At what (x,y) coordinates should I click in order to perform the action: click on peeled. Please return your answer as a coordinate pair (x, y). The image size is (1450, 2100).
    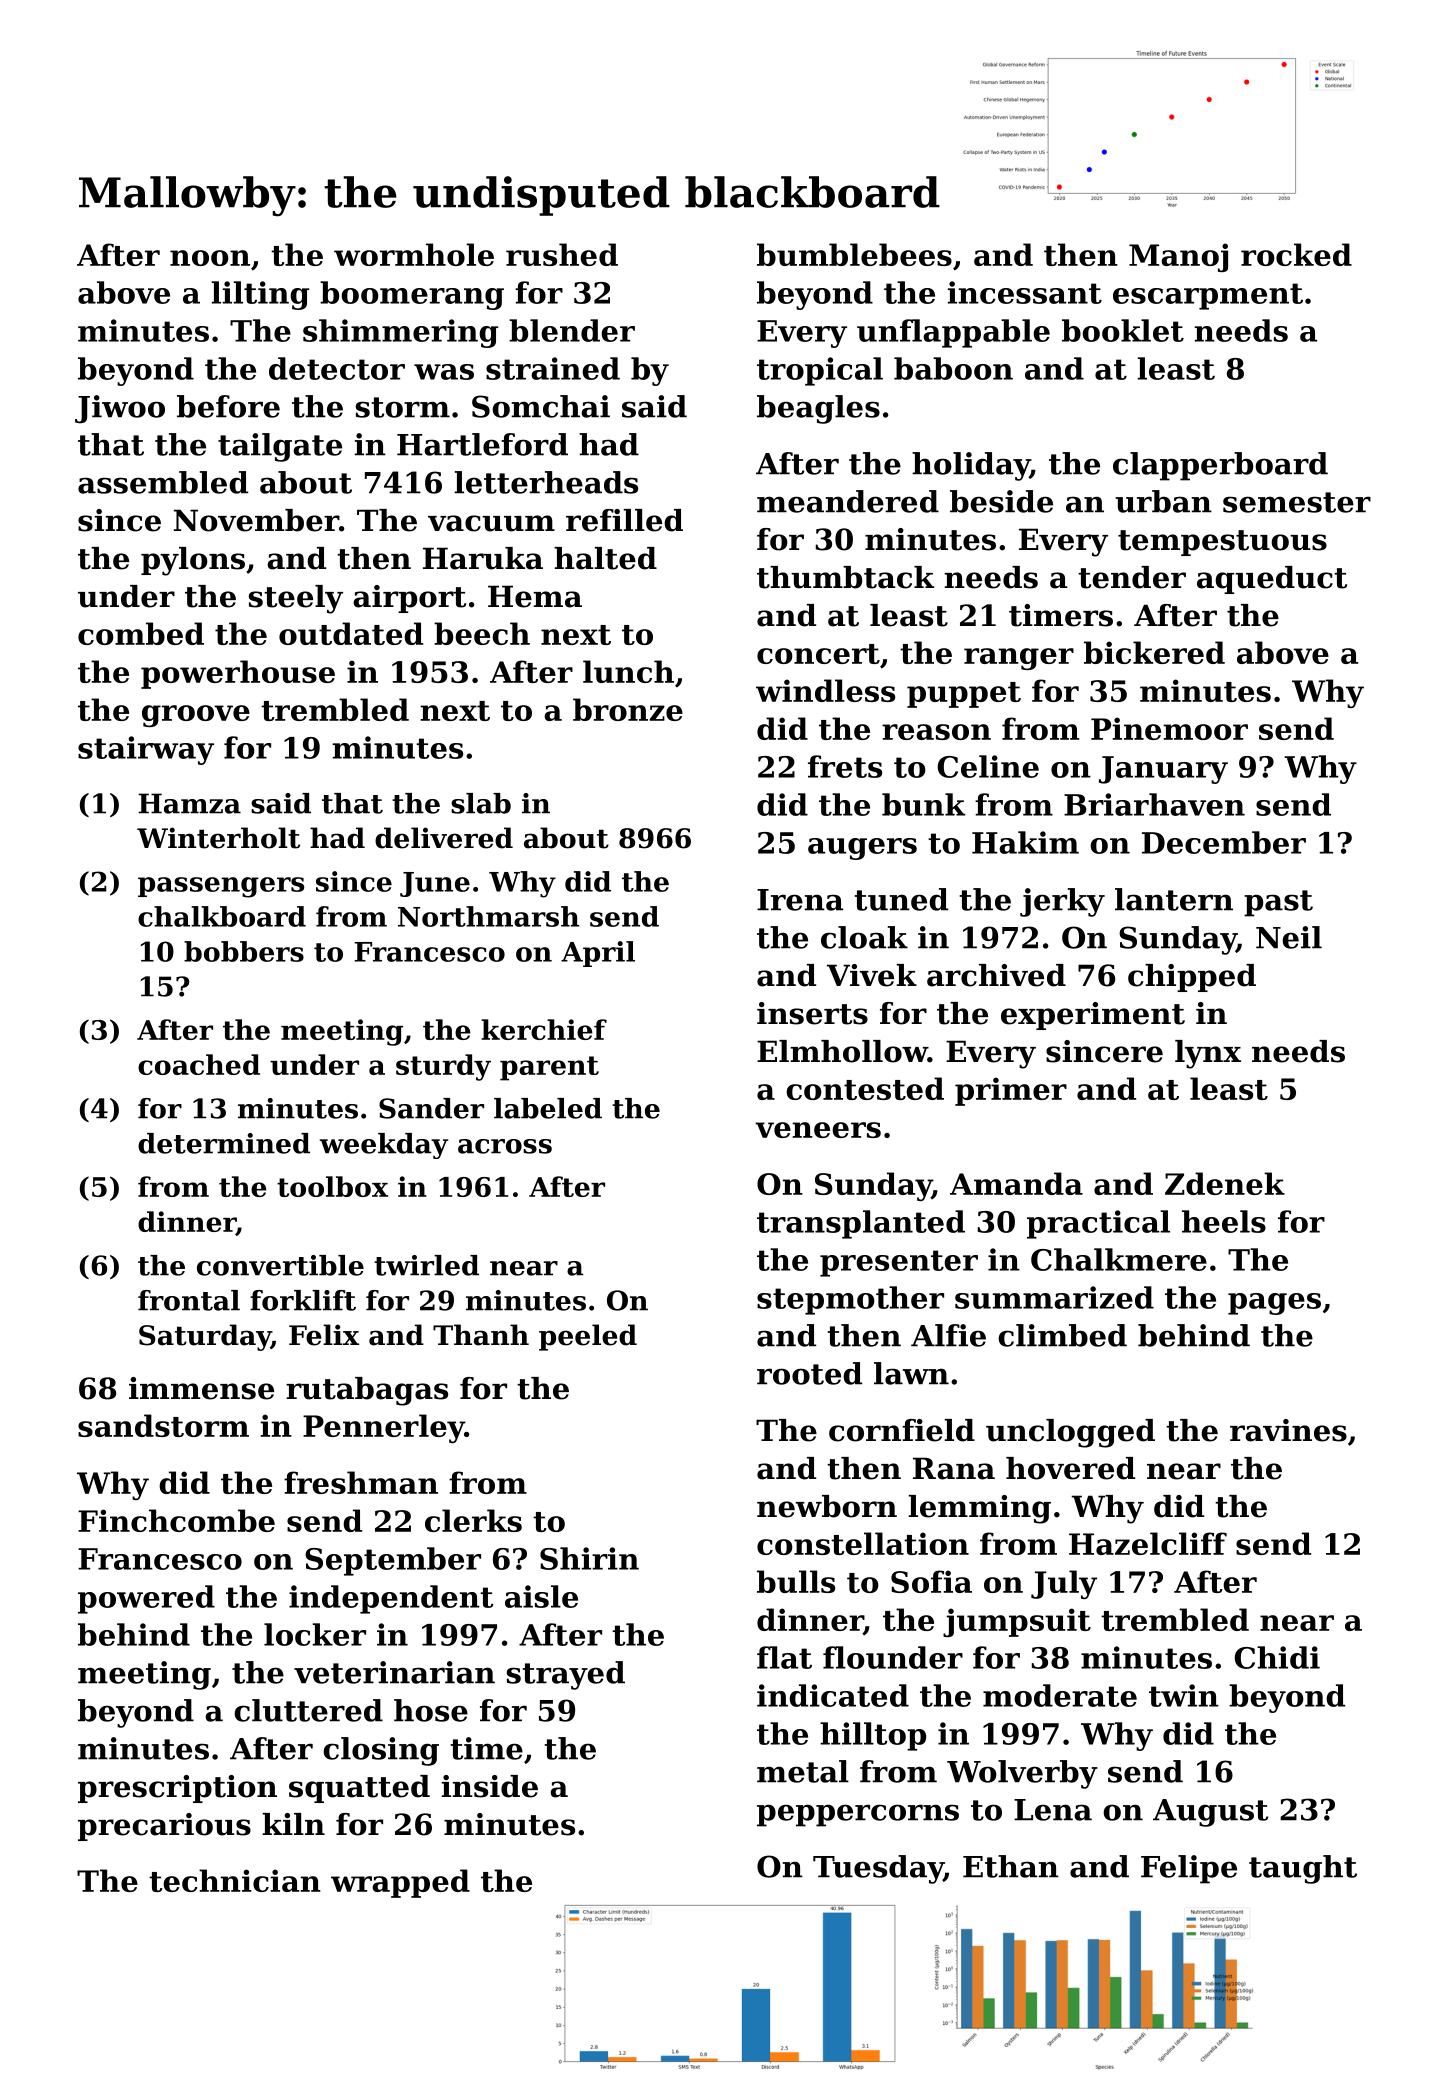
    Looking at the image, I should click on (588, 1337).
